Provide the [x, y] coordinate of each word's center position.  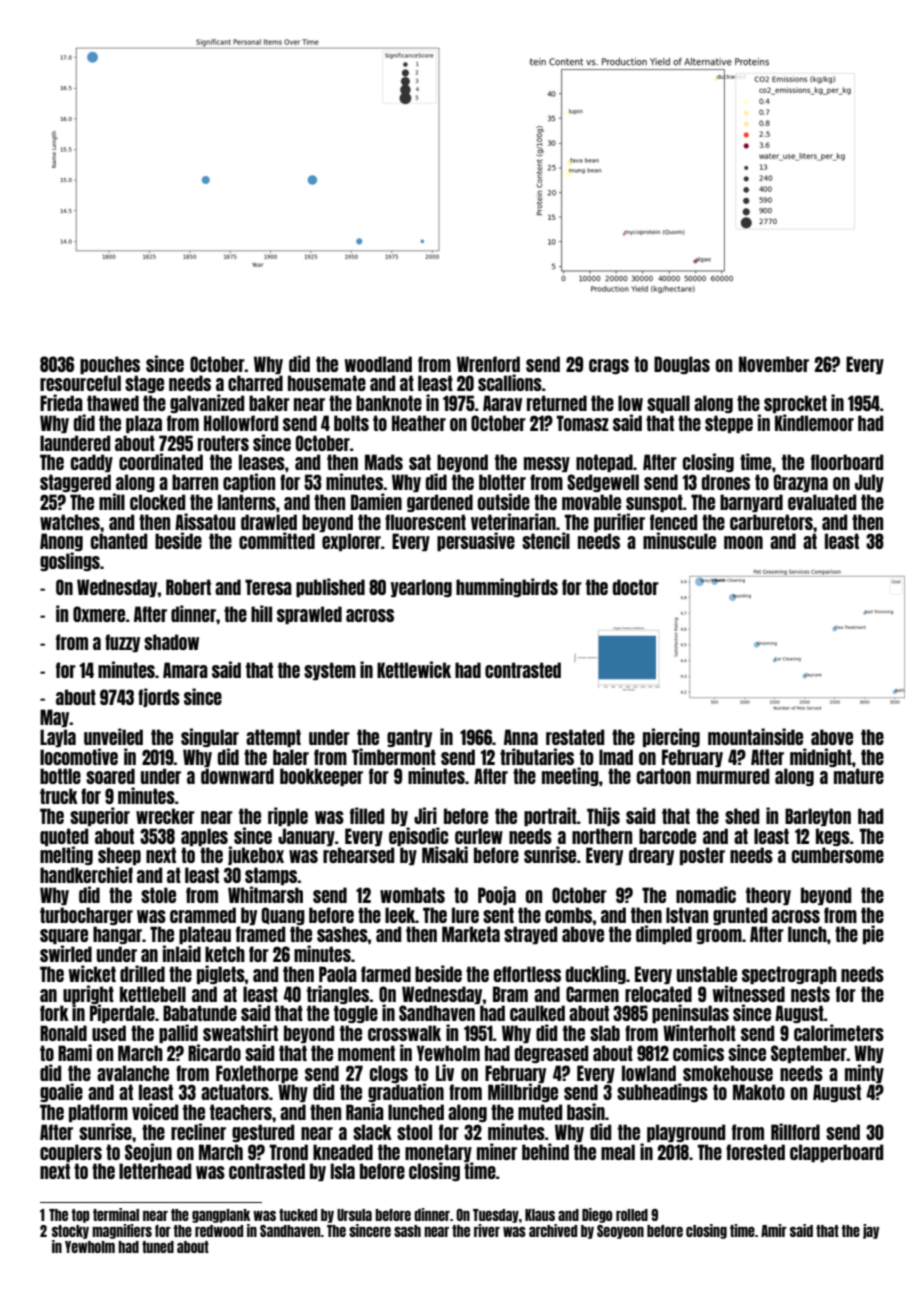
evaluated [822, 502]
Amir [774, 1230]
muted [540, 1112]
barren [195, 482]
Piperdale [122, 1014]
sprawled [309, 615]
